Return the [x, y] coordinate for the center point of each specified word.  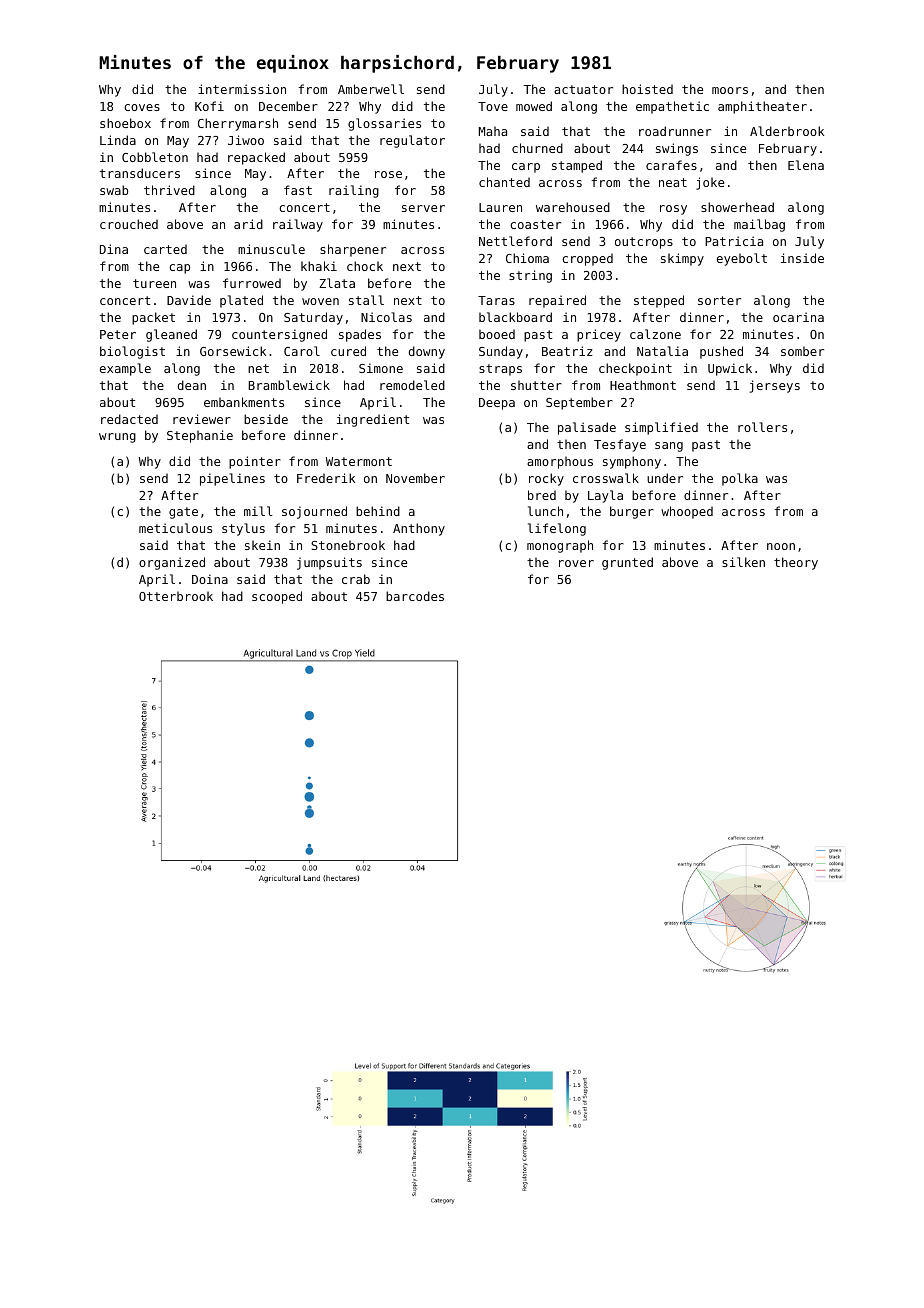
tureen [154, 283]
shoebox [125, 123]
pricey [599, 335]
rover [576, 563]
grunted [627, 563]
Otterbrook [176, 596]
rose [388, 174]
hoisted [647, 89]
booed [497, 334]
